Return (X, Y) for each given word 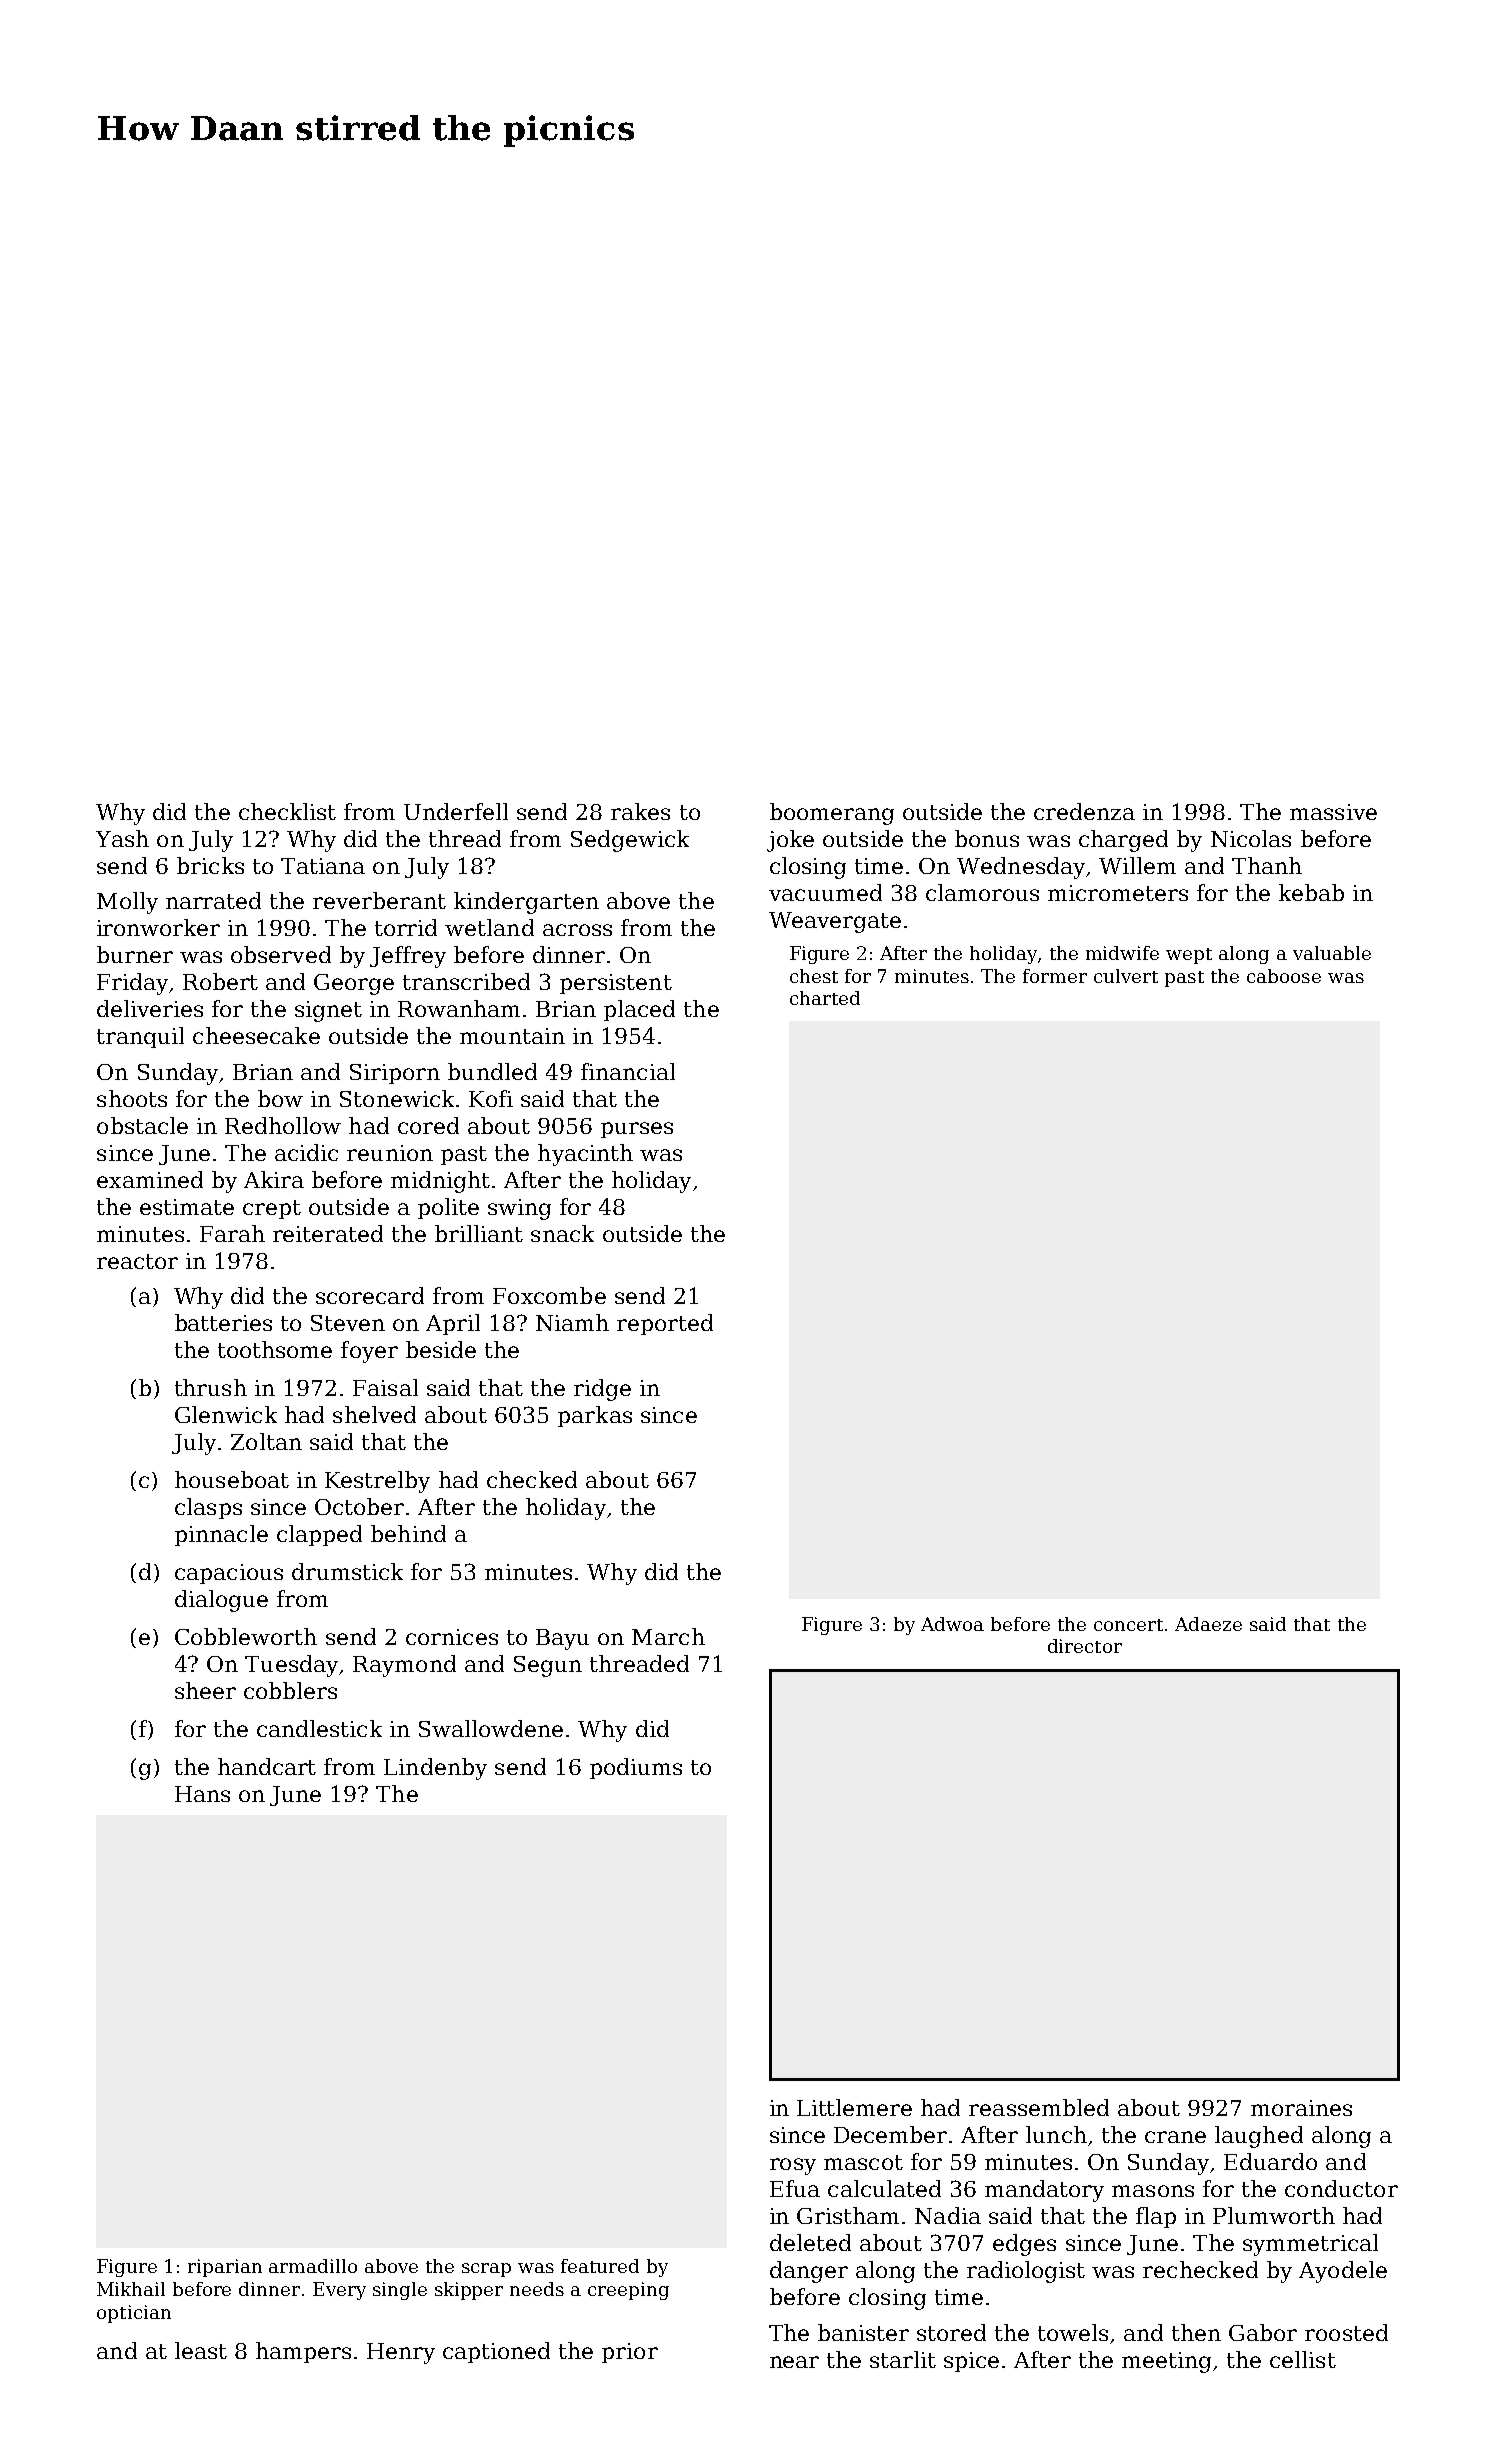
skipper (469, 2291)
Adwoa (952, 1624)
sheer (205, 1690)
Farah (232, 1233)
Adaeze (1208, 1624)
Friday (132, 984)
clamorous (982, 892)
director (1085, 1646)
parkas (595, 1416)
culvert (1126, 976)
